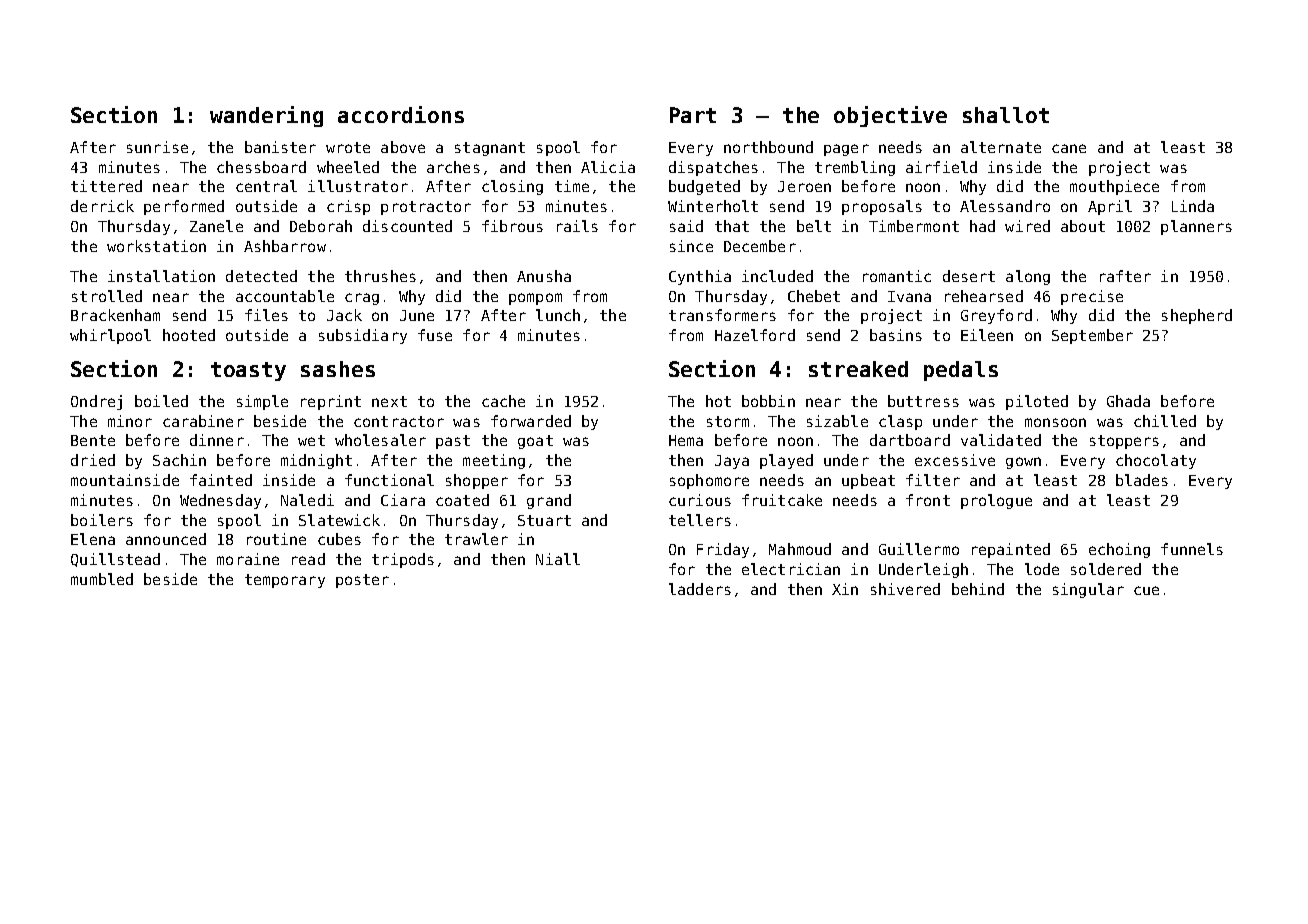 The width and height of the screenshot is (1308, 924). What do you see at coordinates (996, 501) in the screenshot?
I see `prologue` at bounding box center [996, 501].
